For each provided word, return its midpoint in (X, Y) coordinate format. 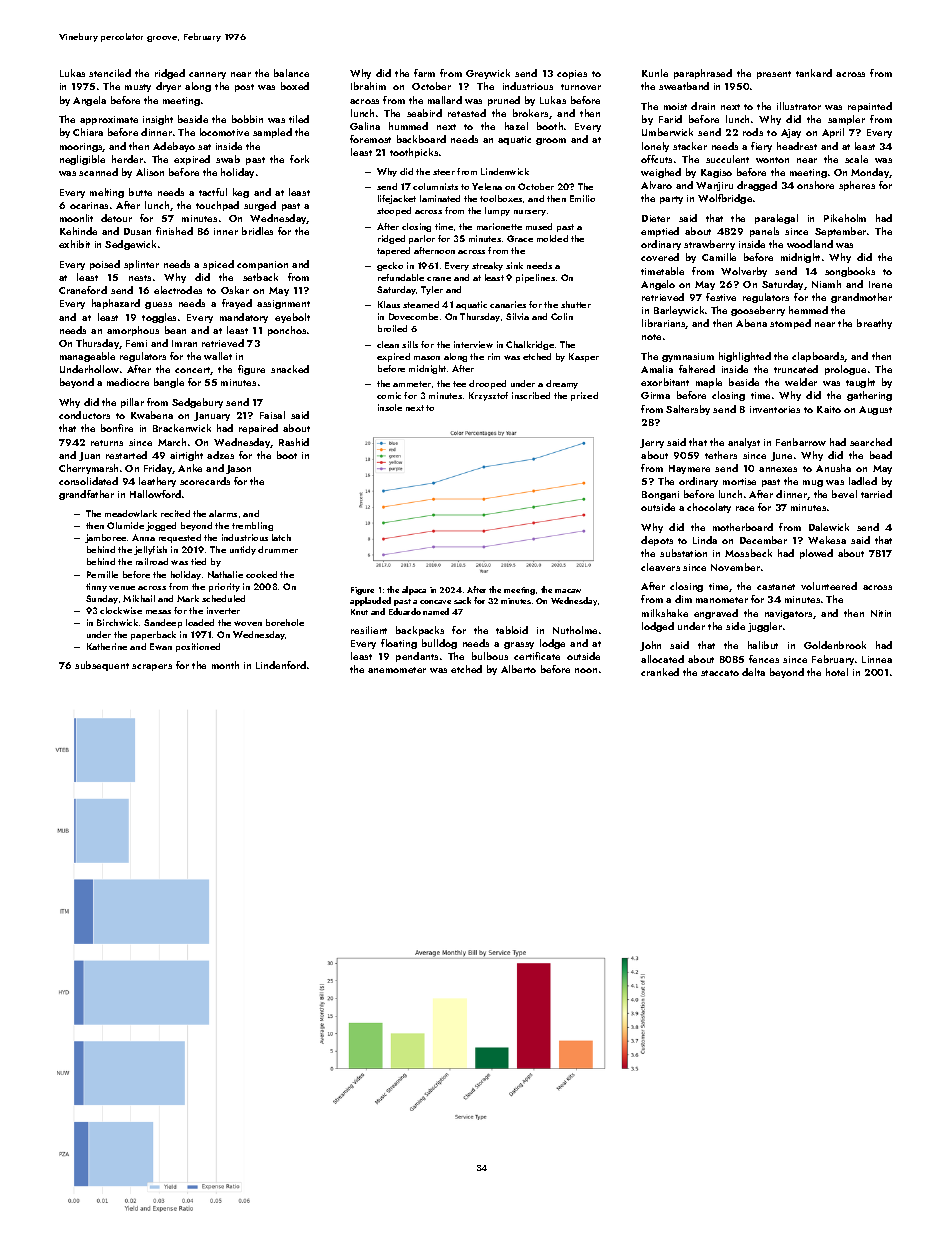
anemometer (397, 670)
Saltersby (688, 410)
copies (572, 74)
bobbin (247, 119)
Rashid (294, 442)
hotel (837, 672)
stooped (394, 211)
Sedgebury (197, 403)
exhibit (74, 244)
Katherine (107, 646)
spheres (857, 186)
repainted (870, 107)
